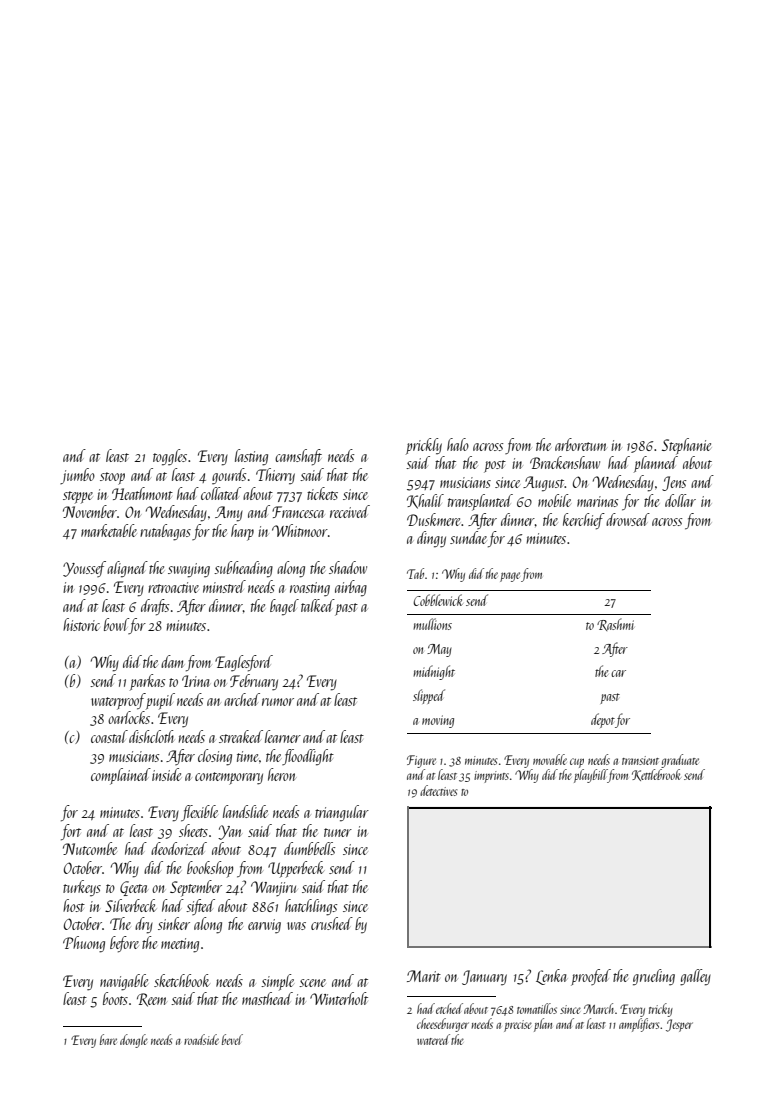 The image size is (775, 1099). I want to click on prickly, so click(424, 446).
